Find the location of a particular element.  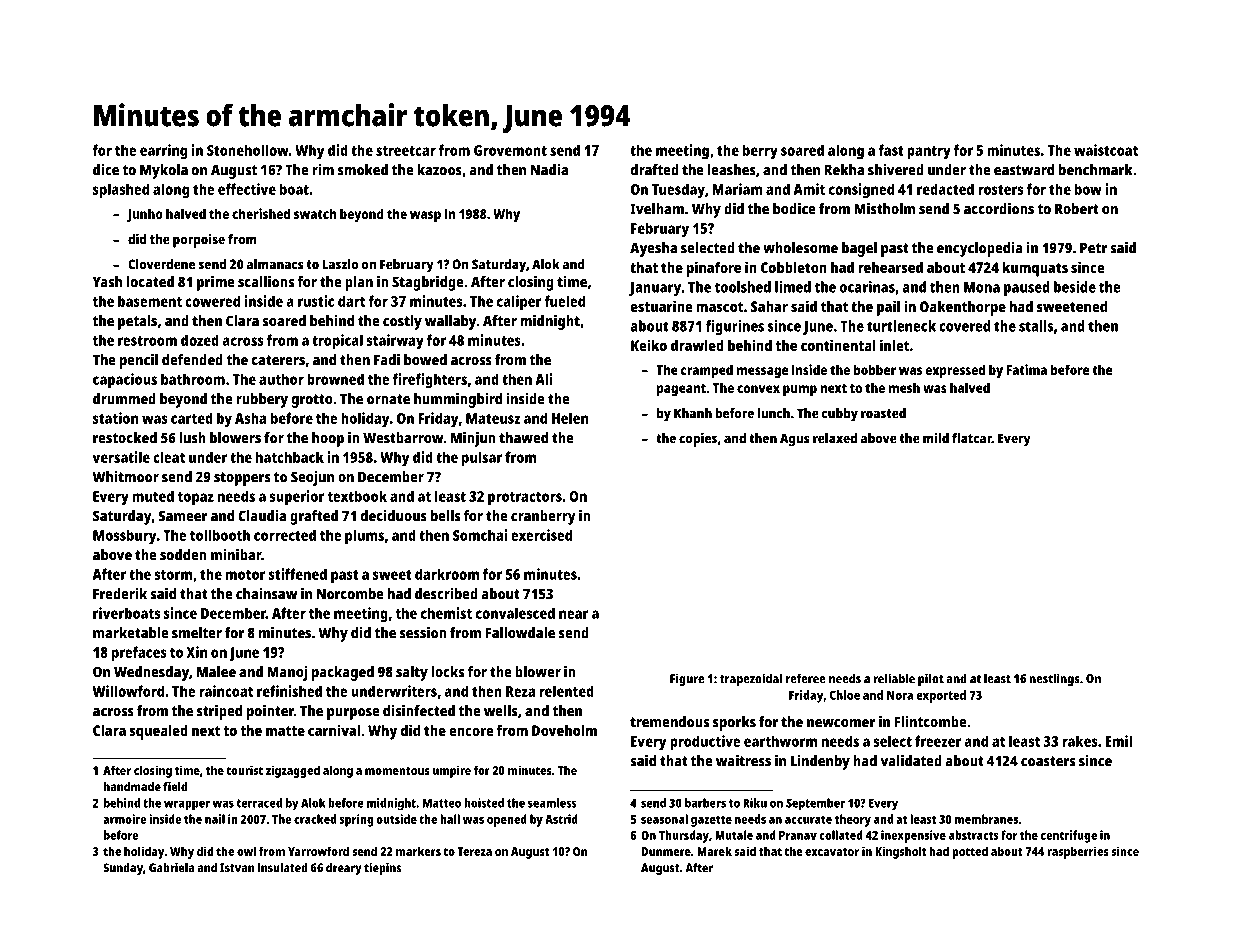

earring is located at coordinates (163, 152).
